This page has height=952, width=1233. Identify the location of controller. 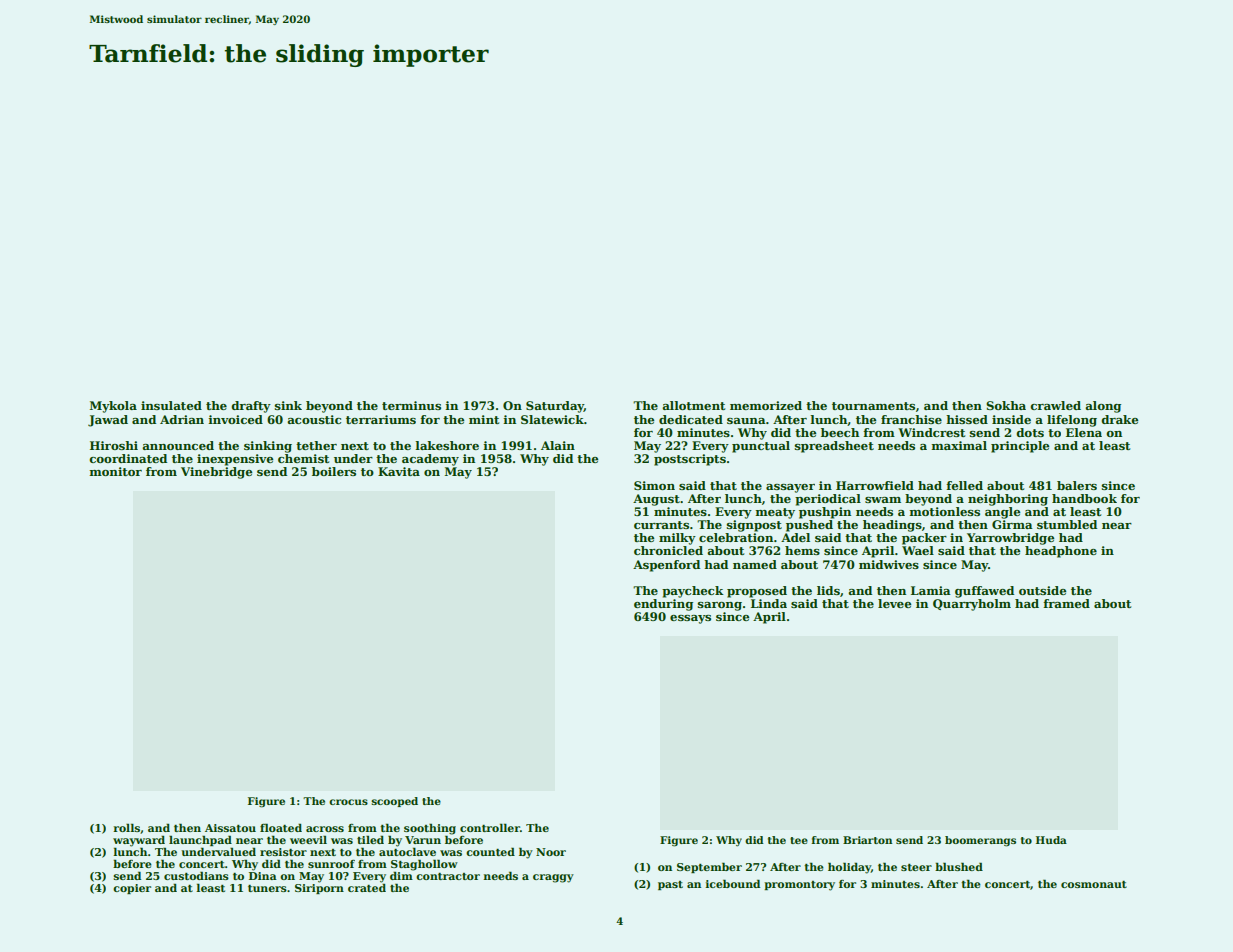
(490, 828).
